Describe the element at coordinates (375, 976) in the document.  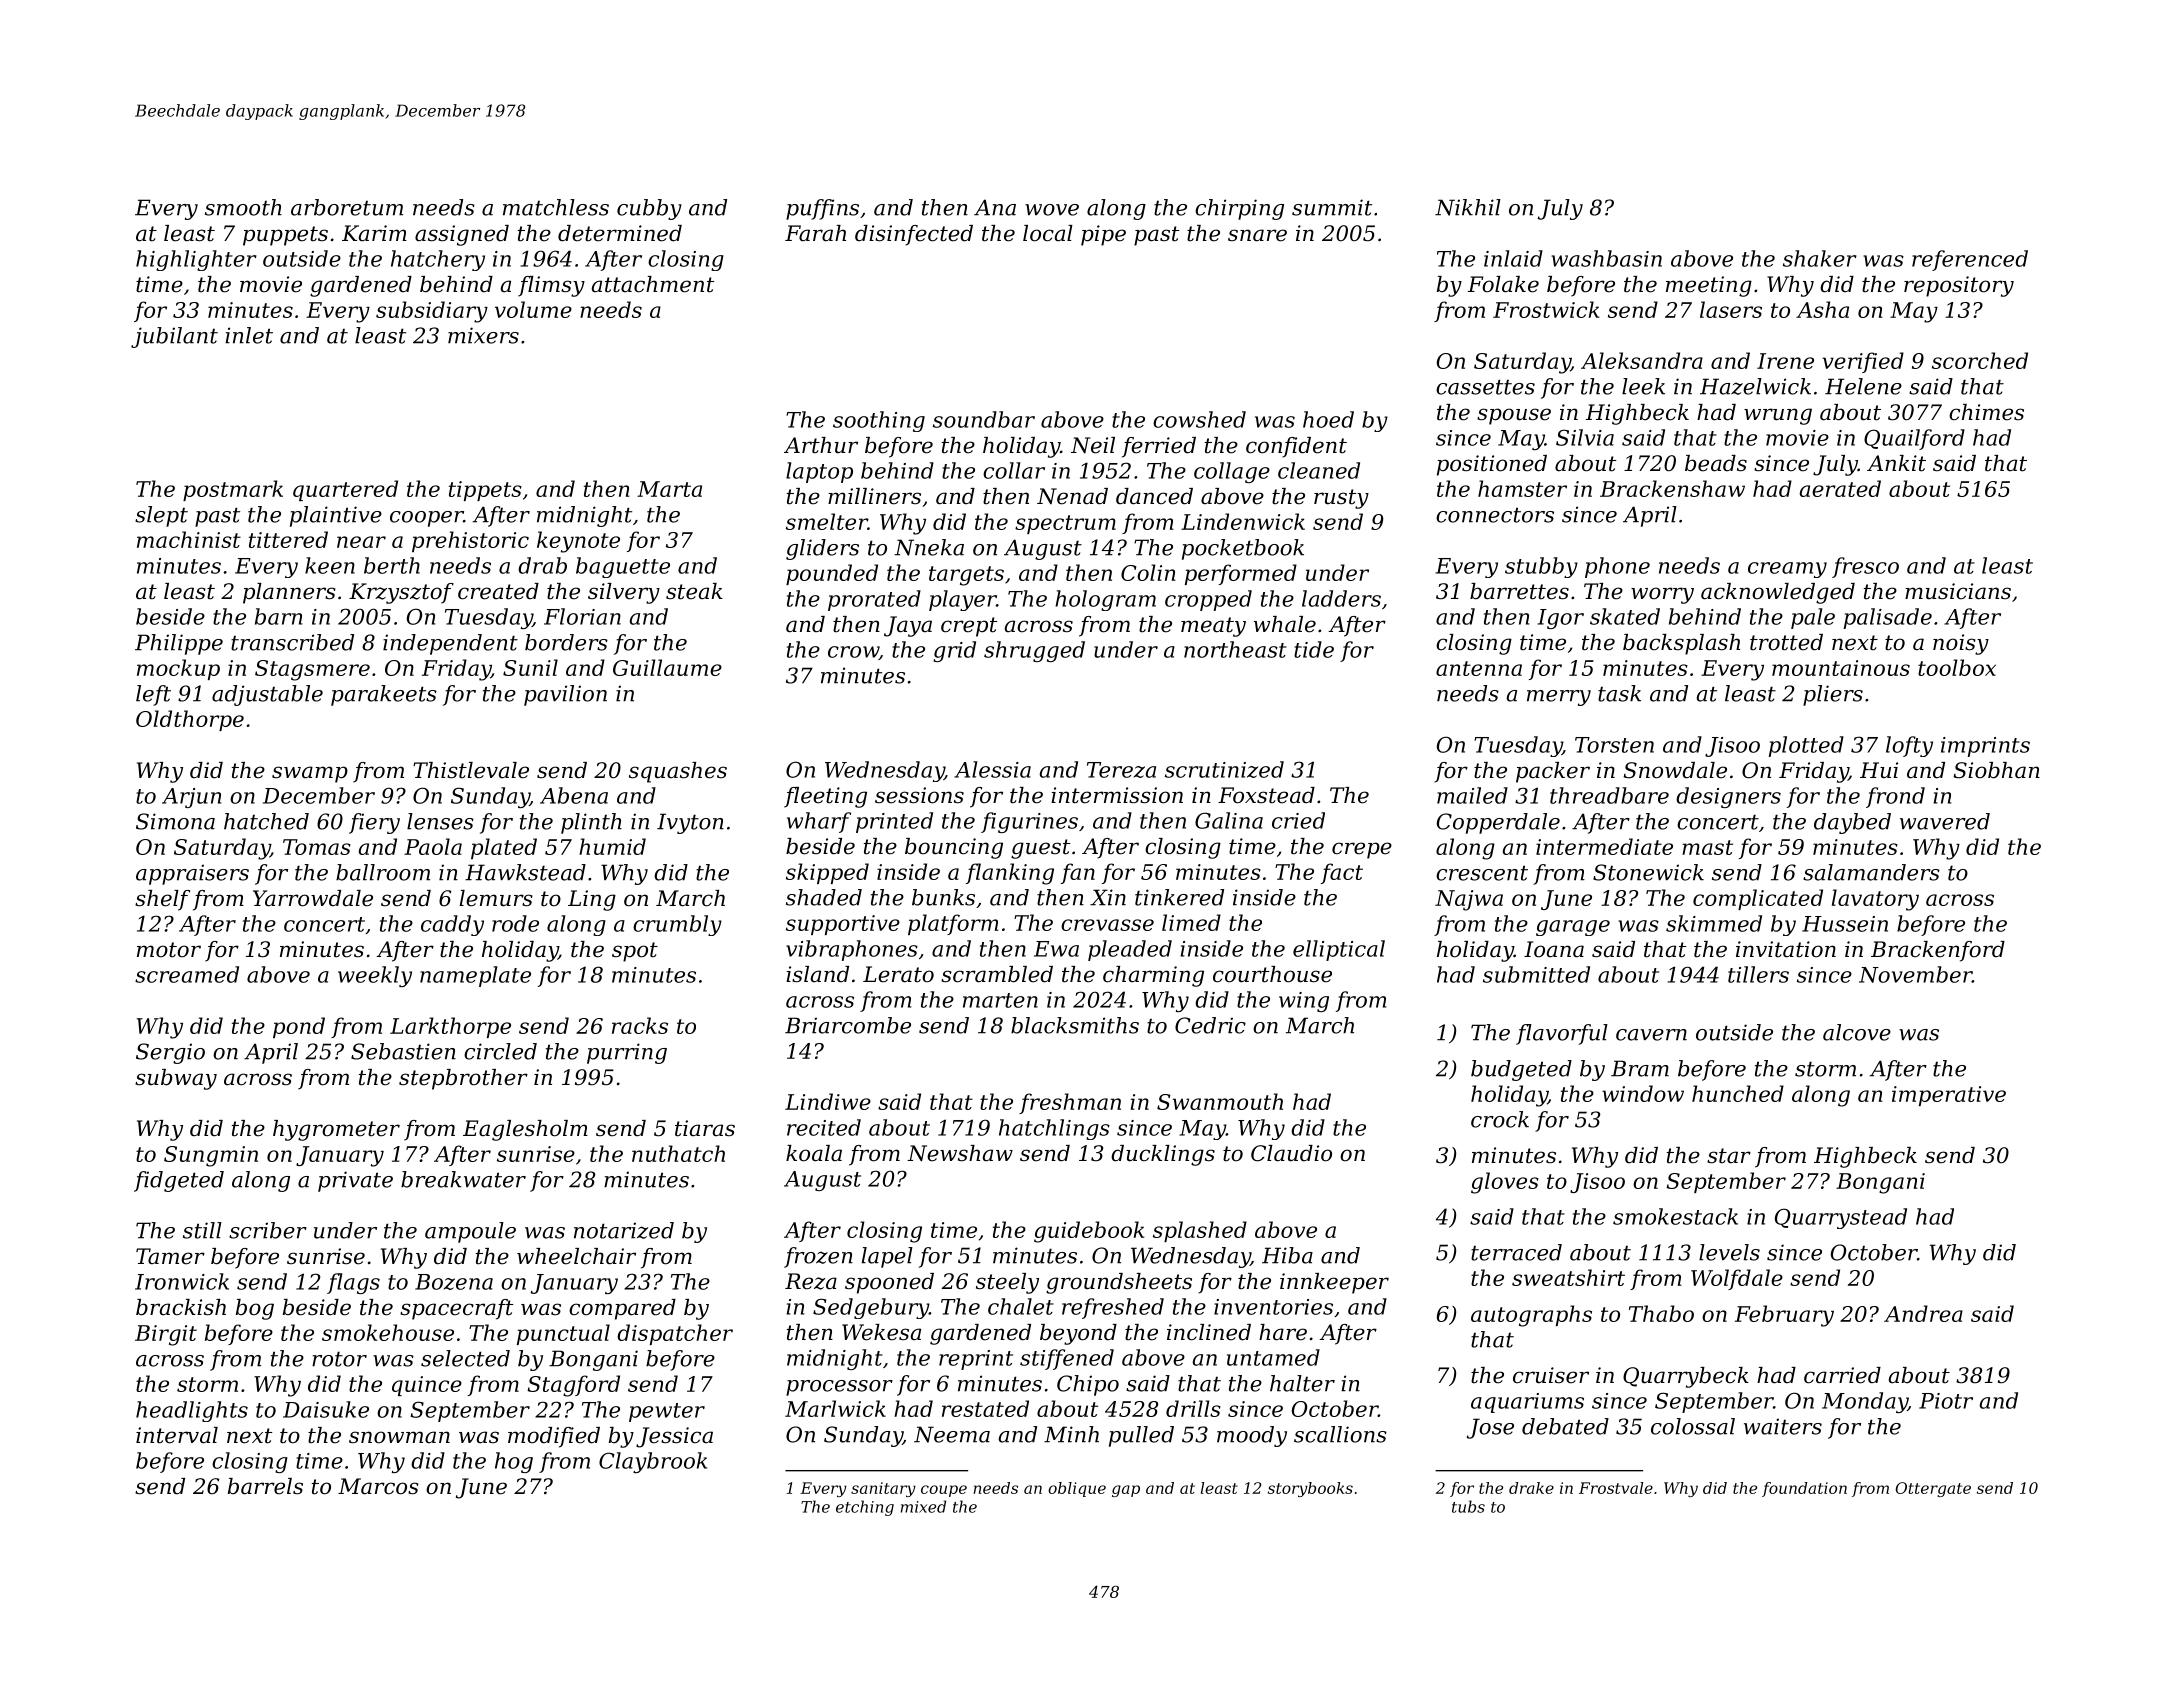
I see `weekly` at that location.
